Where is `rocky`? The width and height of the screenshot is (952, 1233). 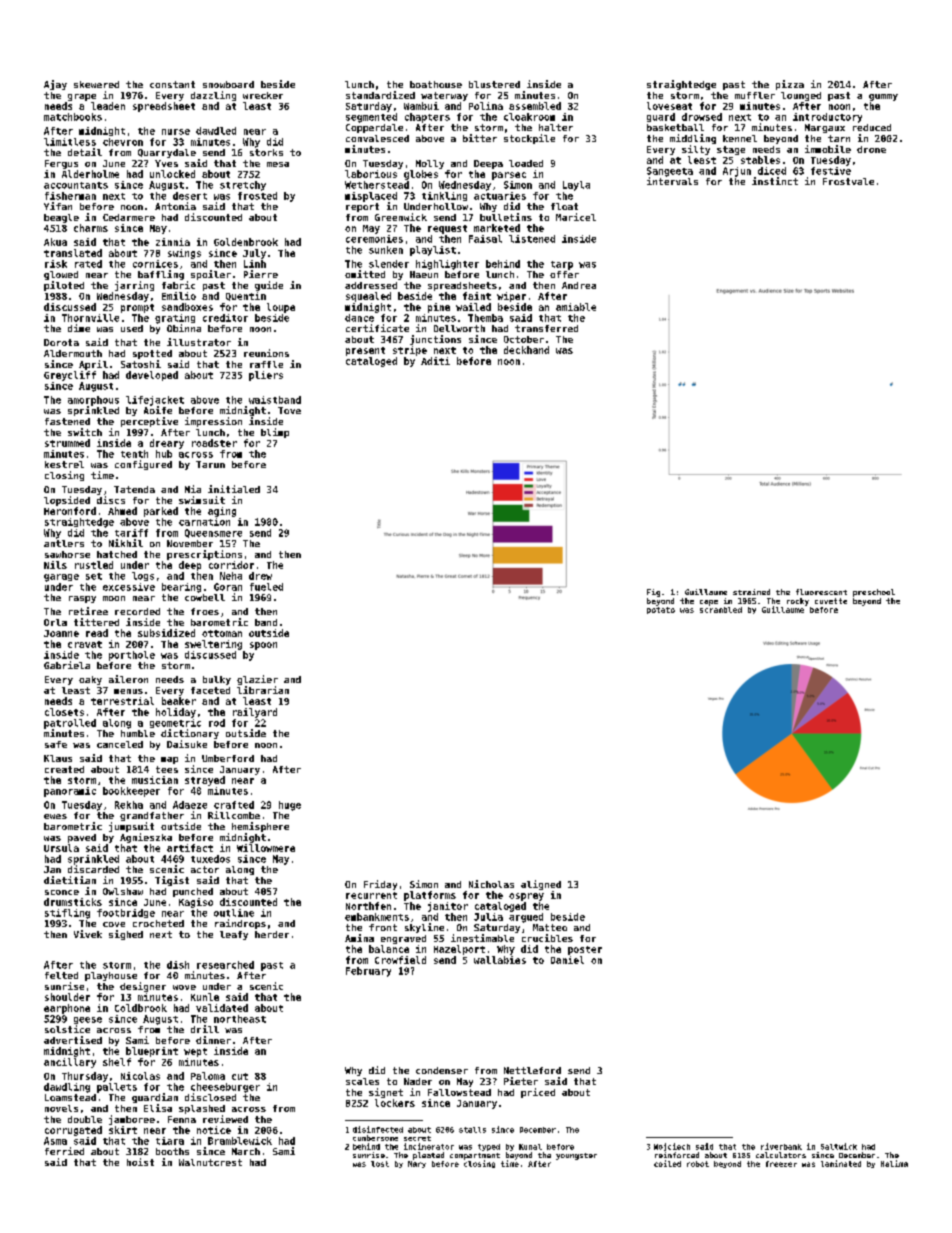 rocky is located at coordinates (798, 602).
